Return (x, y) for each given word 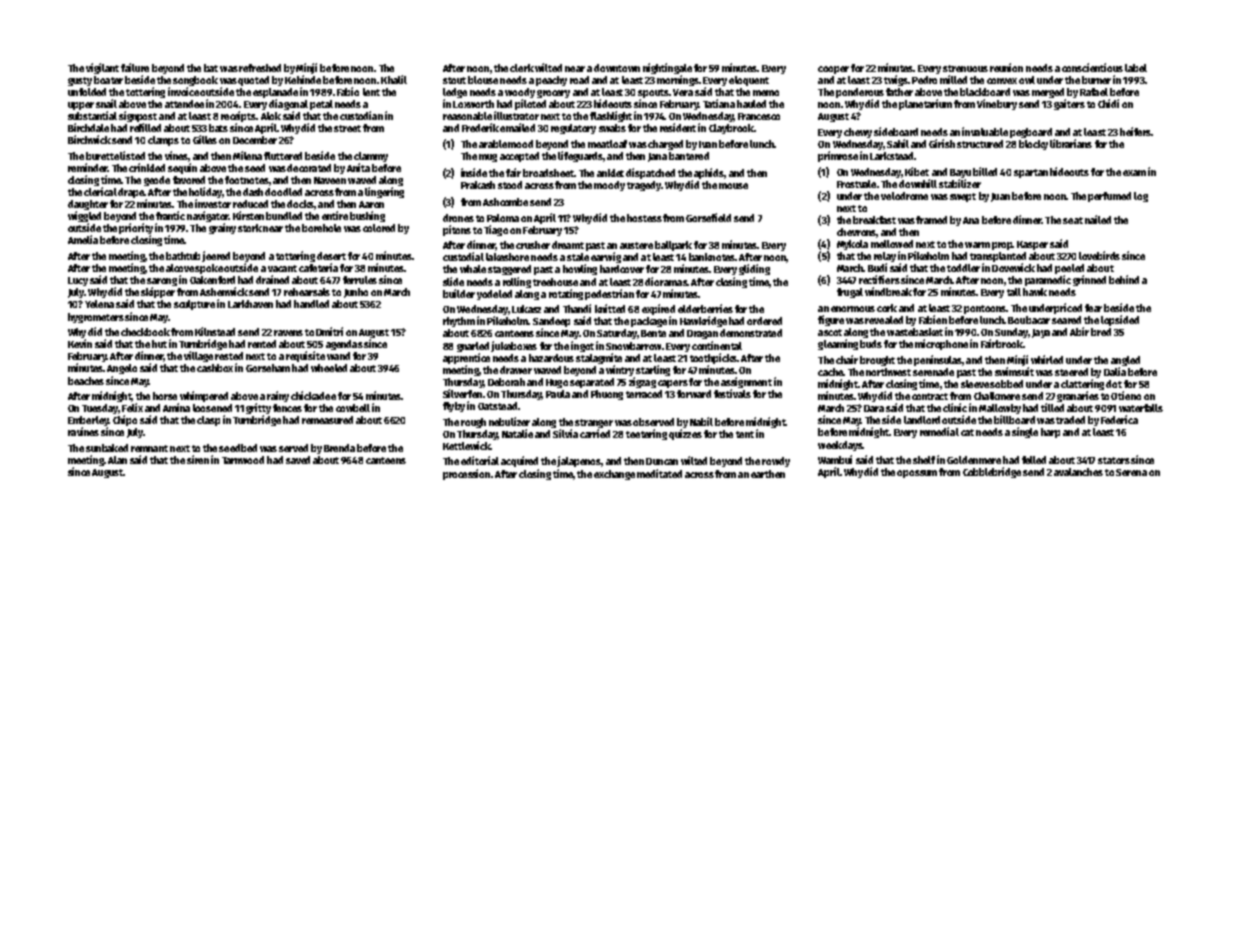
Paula (558, 394)
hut (159, 344)
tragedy (644, 186)
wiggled (84, 216)
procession (466, 474)
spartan (1031, 173)
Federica (1119, 419)
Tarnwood (243, 460)
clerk (522, 68)
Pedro (924, 80)
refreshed (260, 68)
